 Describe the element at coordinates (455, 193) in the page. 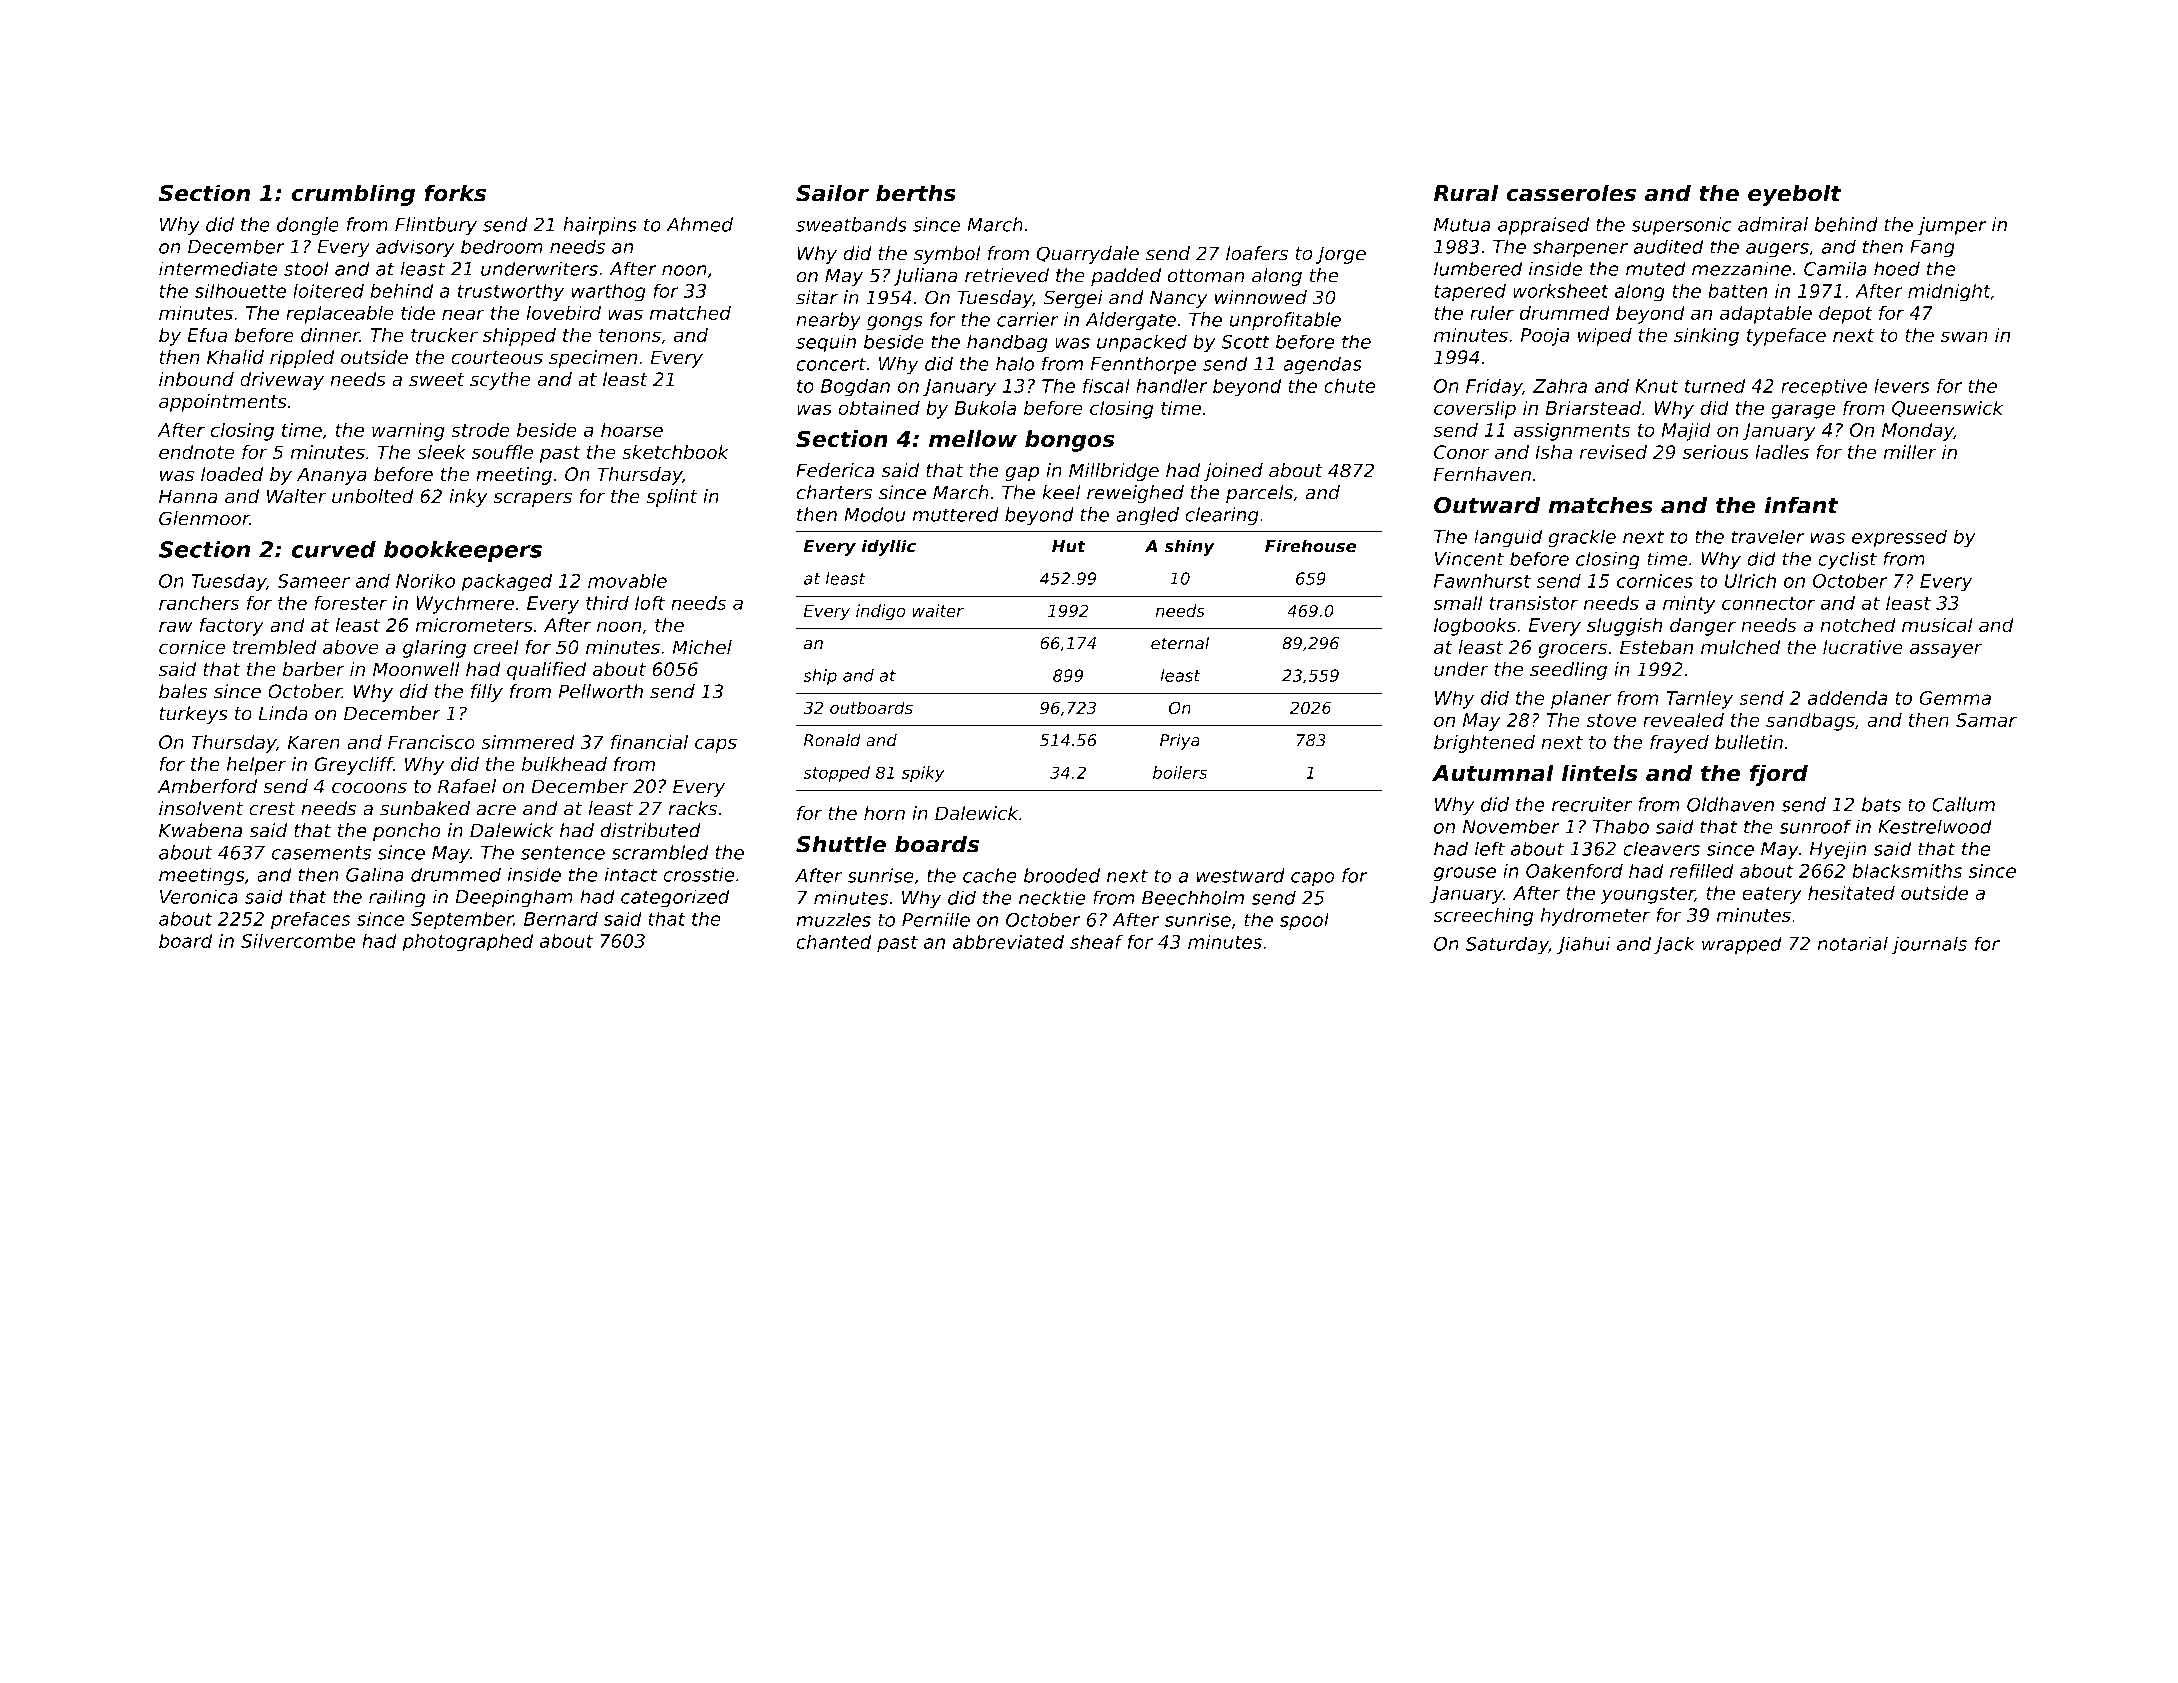

I see `forks` at that location.
